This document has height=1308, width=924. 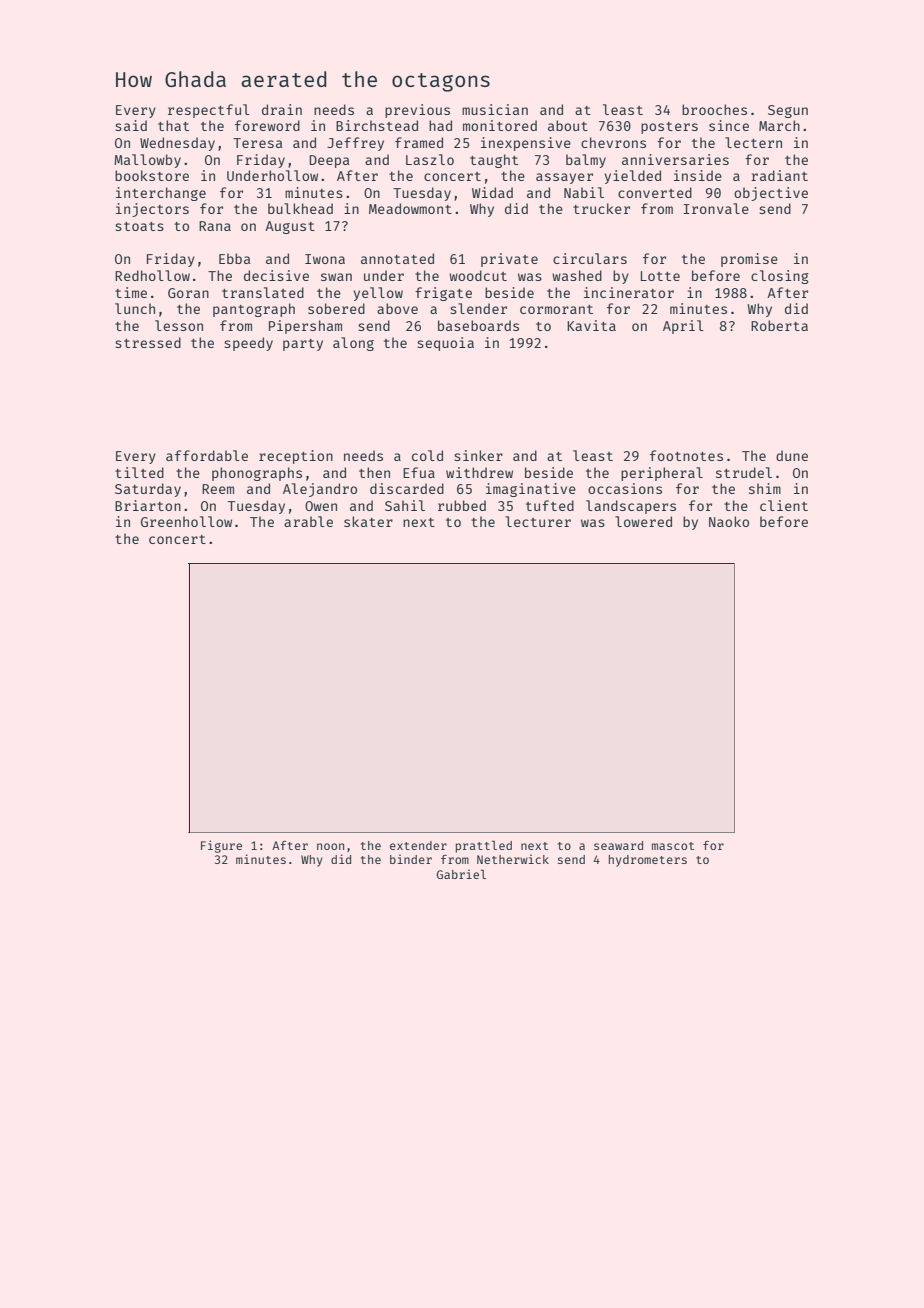 I want to click on noon, so click(x=330, y=846).
